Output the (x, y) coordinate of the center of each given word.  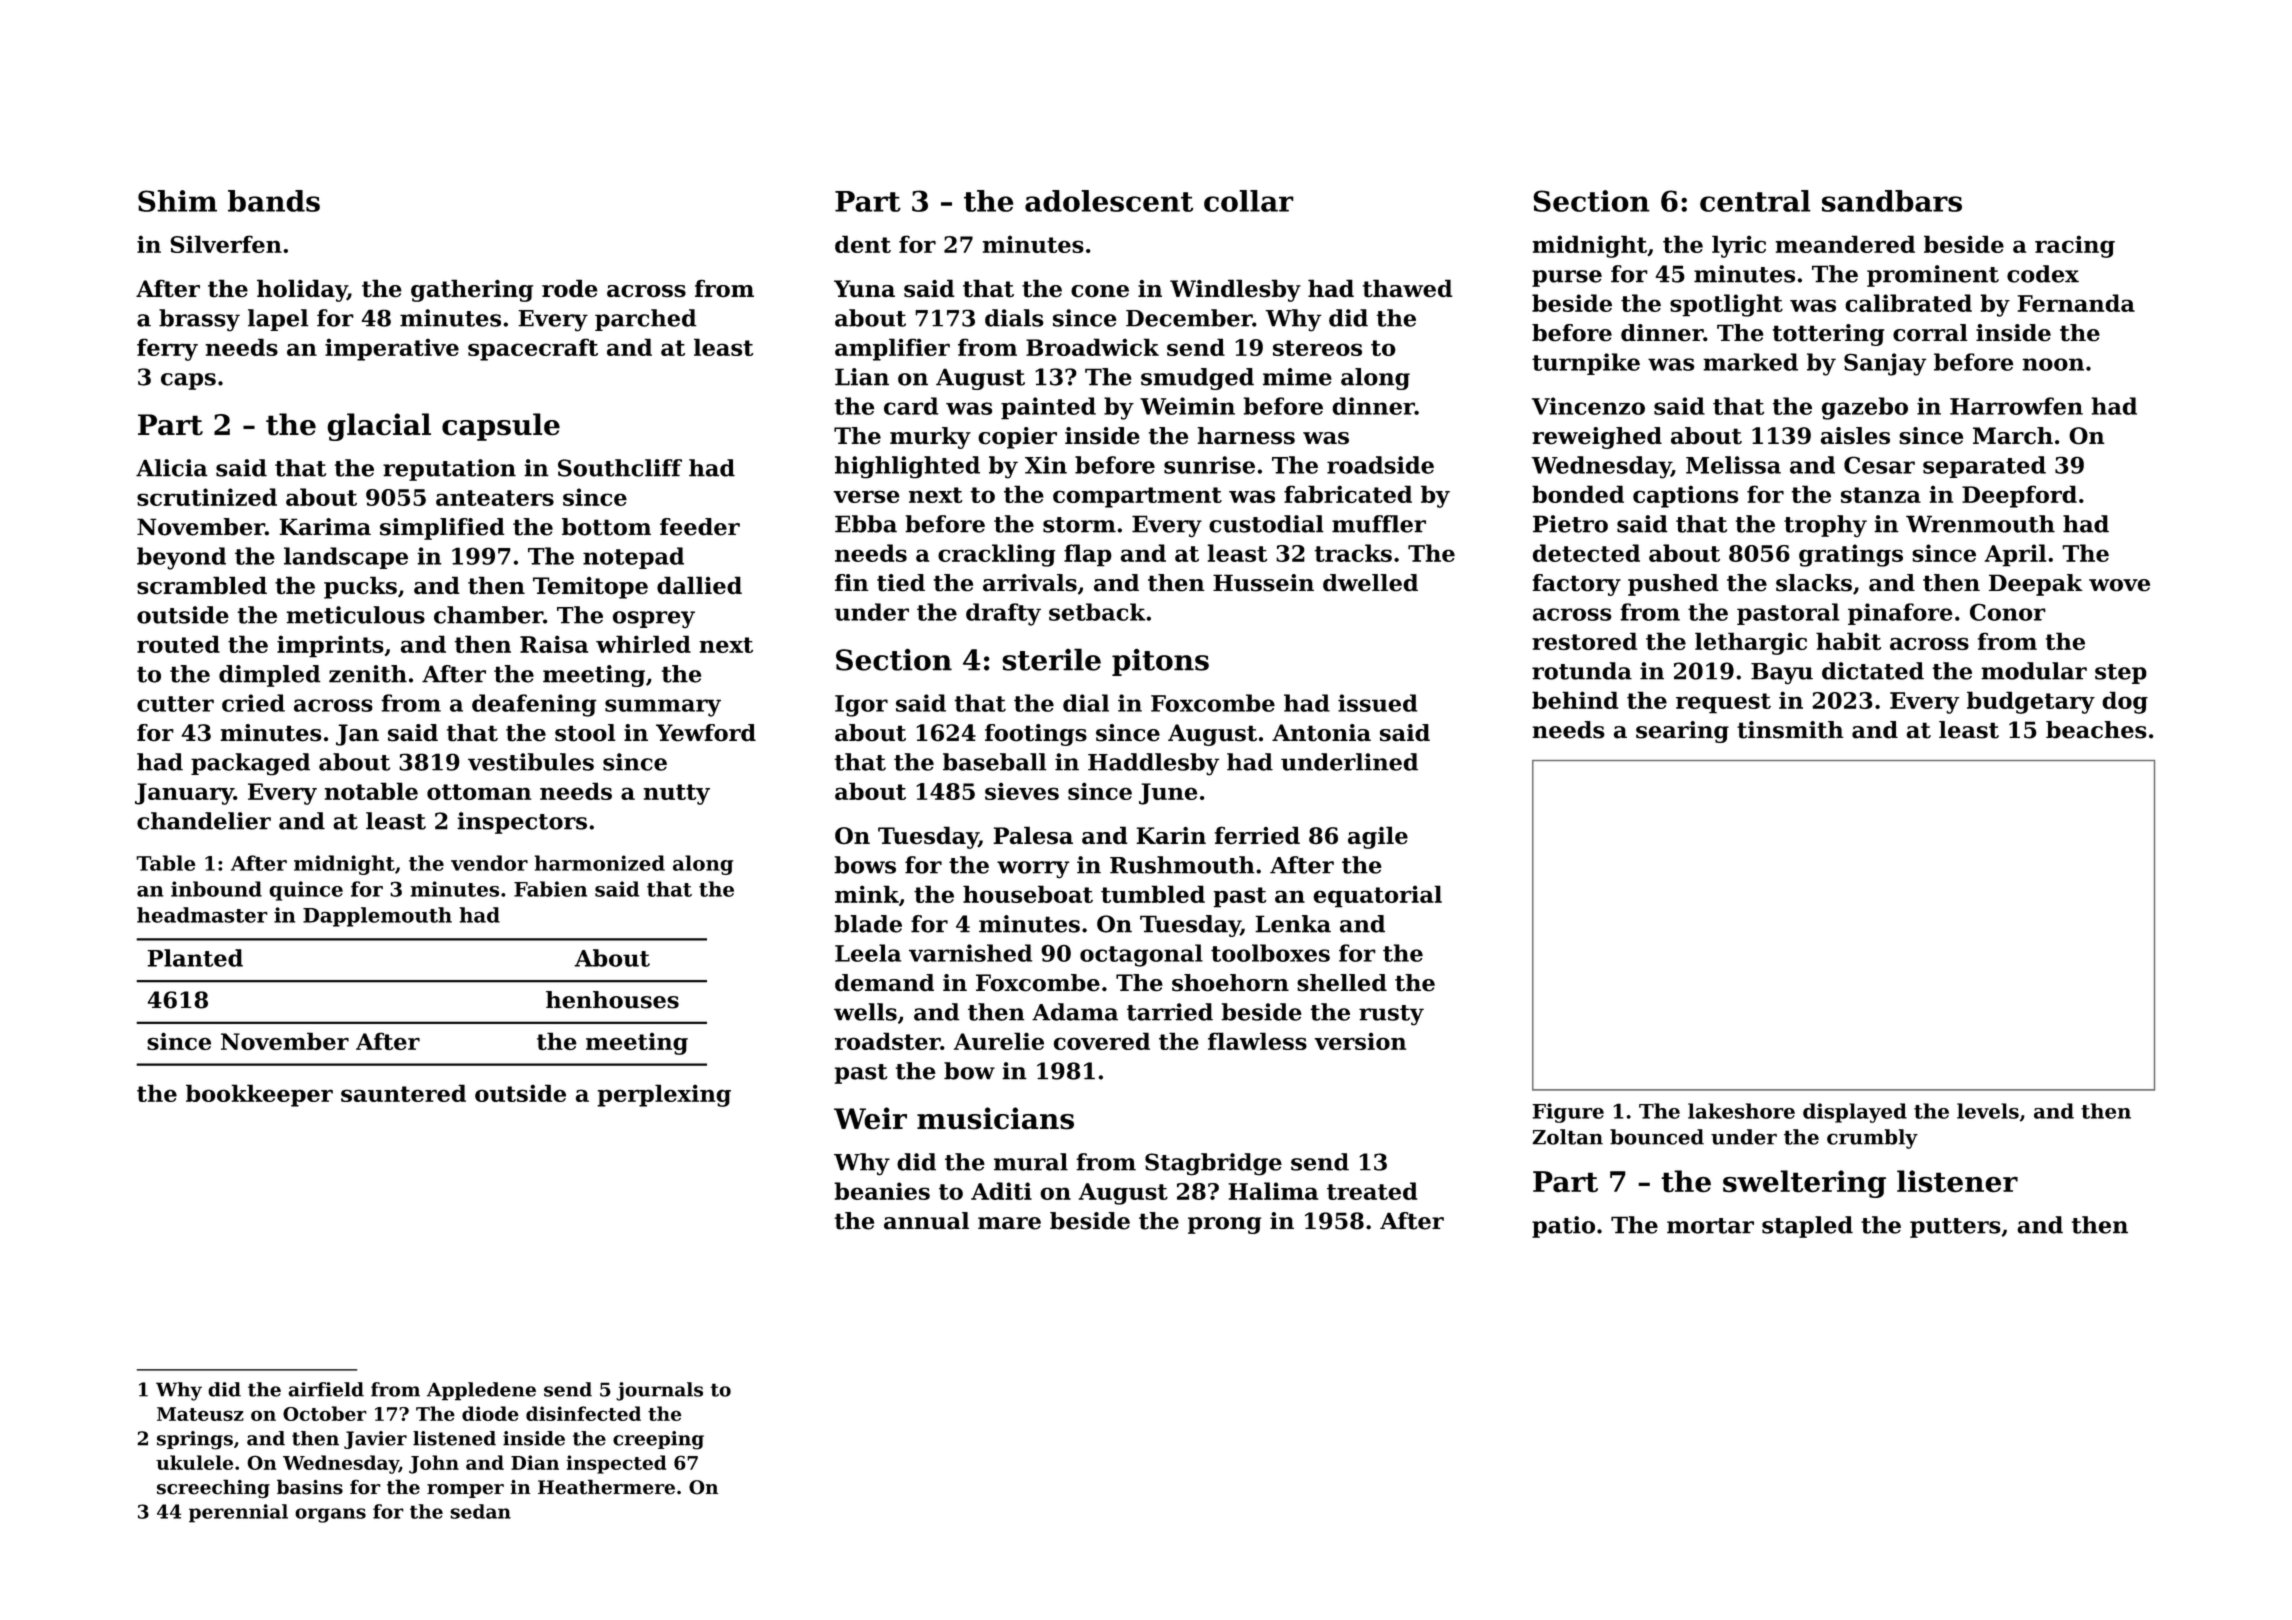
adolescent (1109, 201)
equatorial (1377, 896)
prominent (1933, 276)
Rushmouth (1182, 865)
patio (1563, 1227)
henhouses (612, 1000)
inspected (616, 1464)
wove (2119, 585)
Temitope (590, 588)
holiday (302, 290)
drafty (1003, 614)
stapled (1807, 1227)
